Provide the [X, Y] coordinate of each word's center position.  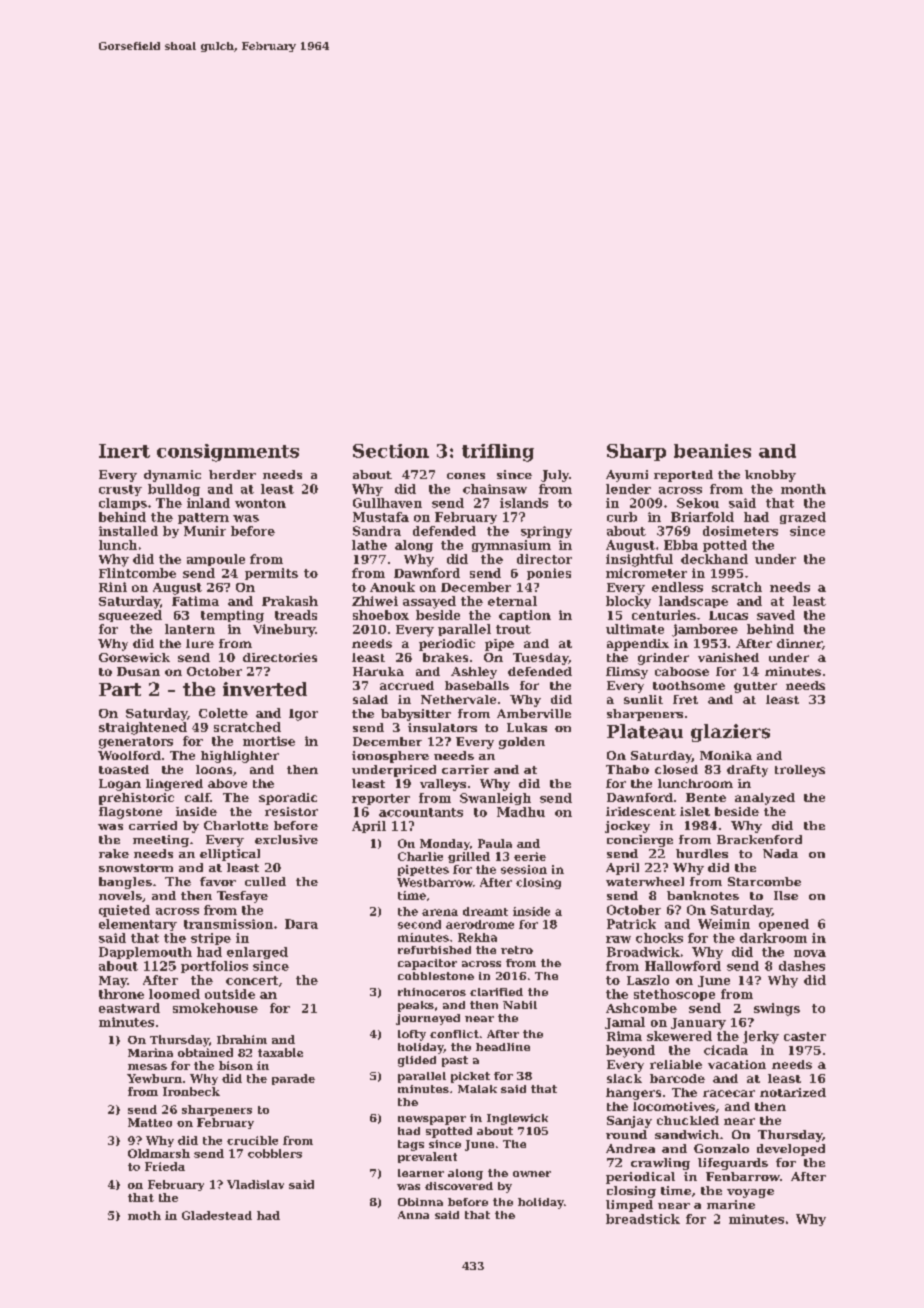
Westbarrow [435, 882]
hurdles [702, 853]
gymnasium [511, 546]
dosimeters [740, 531]
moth [144, 1215]
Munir [205, 531]
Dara [301, 924]
